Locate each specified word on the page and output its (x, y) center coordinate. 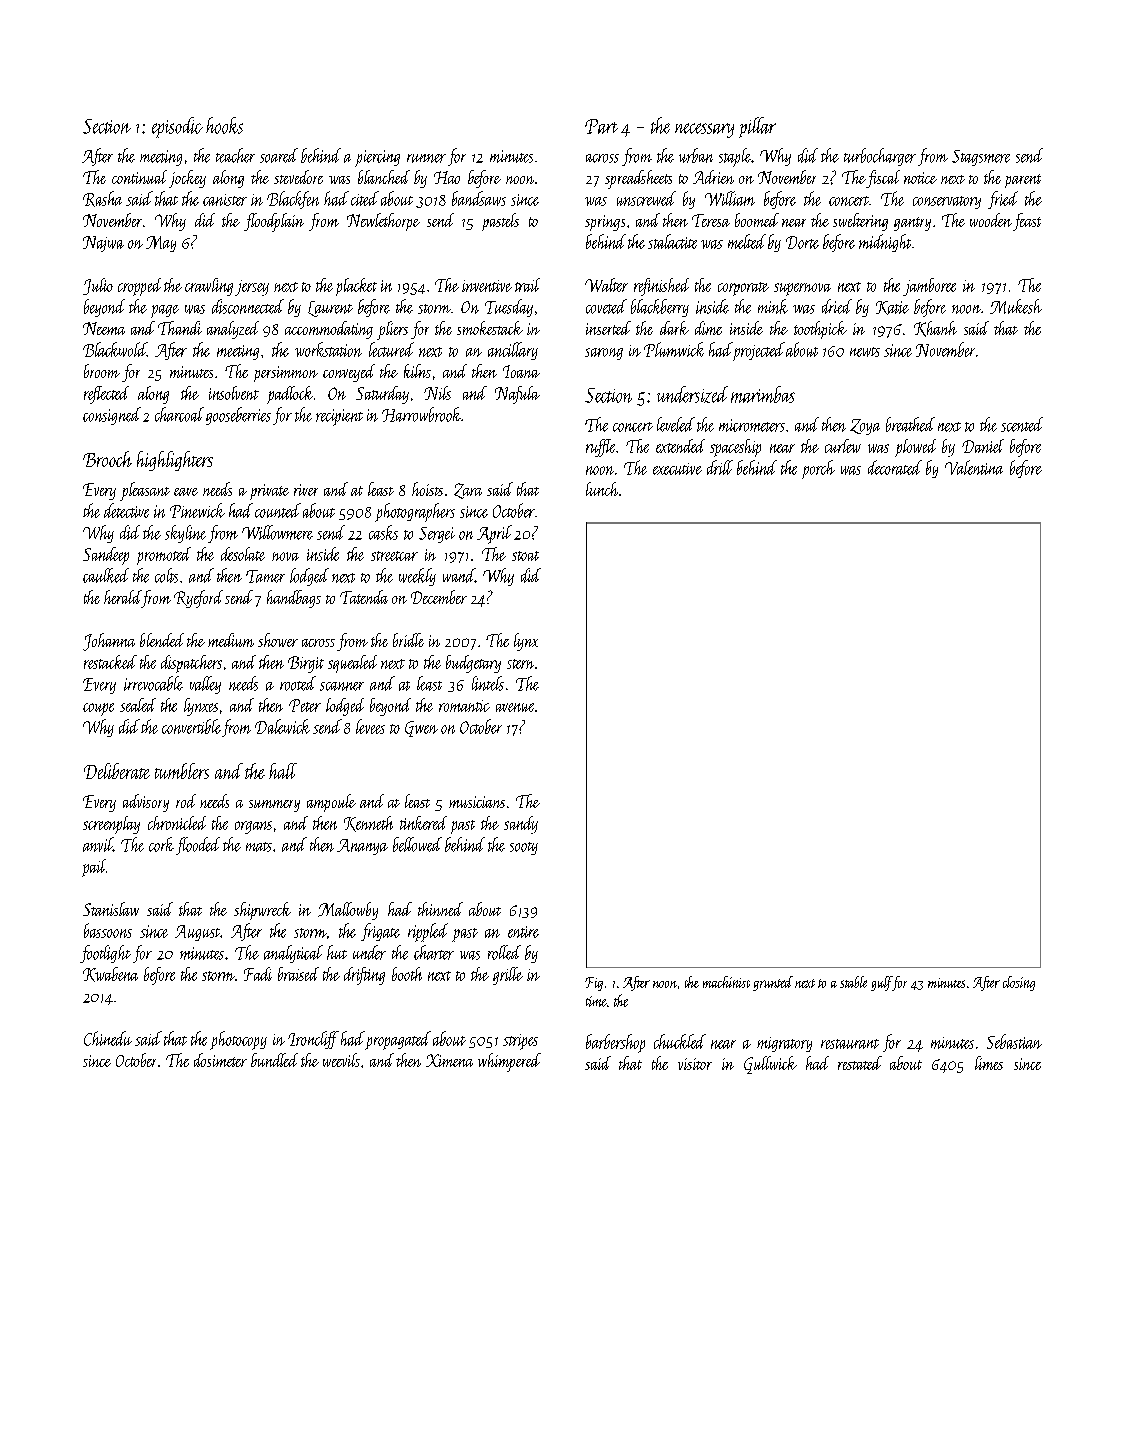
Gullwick (770, 1065)
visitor (695, 1064)
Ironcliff (313, 1040)
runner (426, 158)
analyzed (233, 330)
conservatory (947, 202)
